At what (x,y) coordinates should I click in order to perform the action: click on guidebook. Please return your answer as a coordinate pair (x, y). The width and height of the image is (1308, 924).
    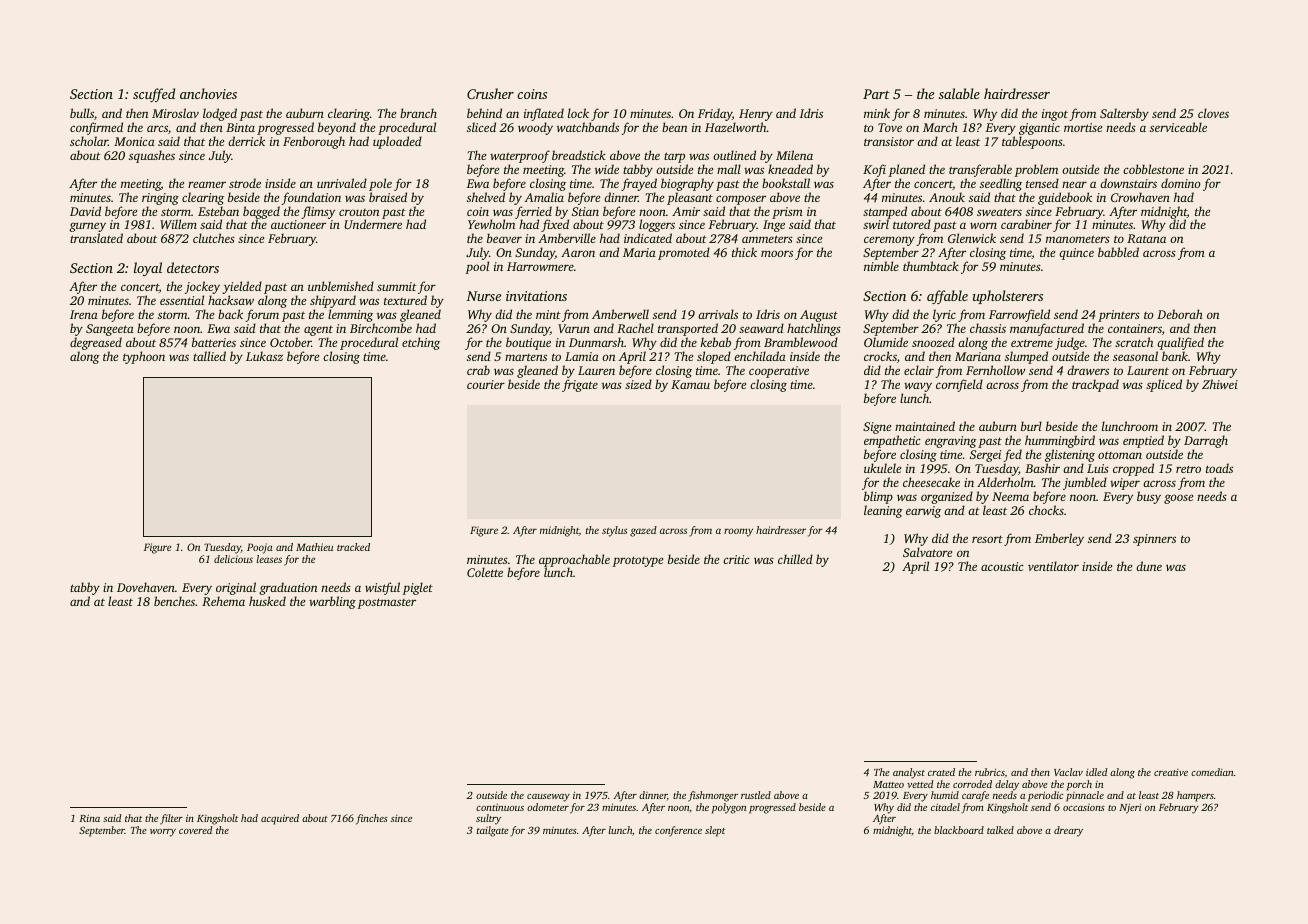
    Looking at the image, I should click on (1065, 198).
